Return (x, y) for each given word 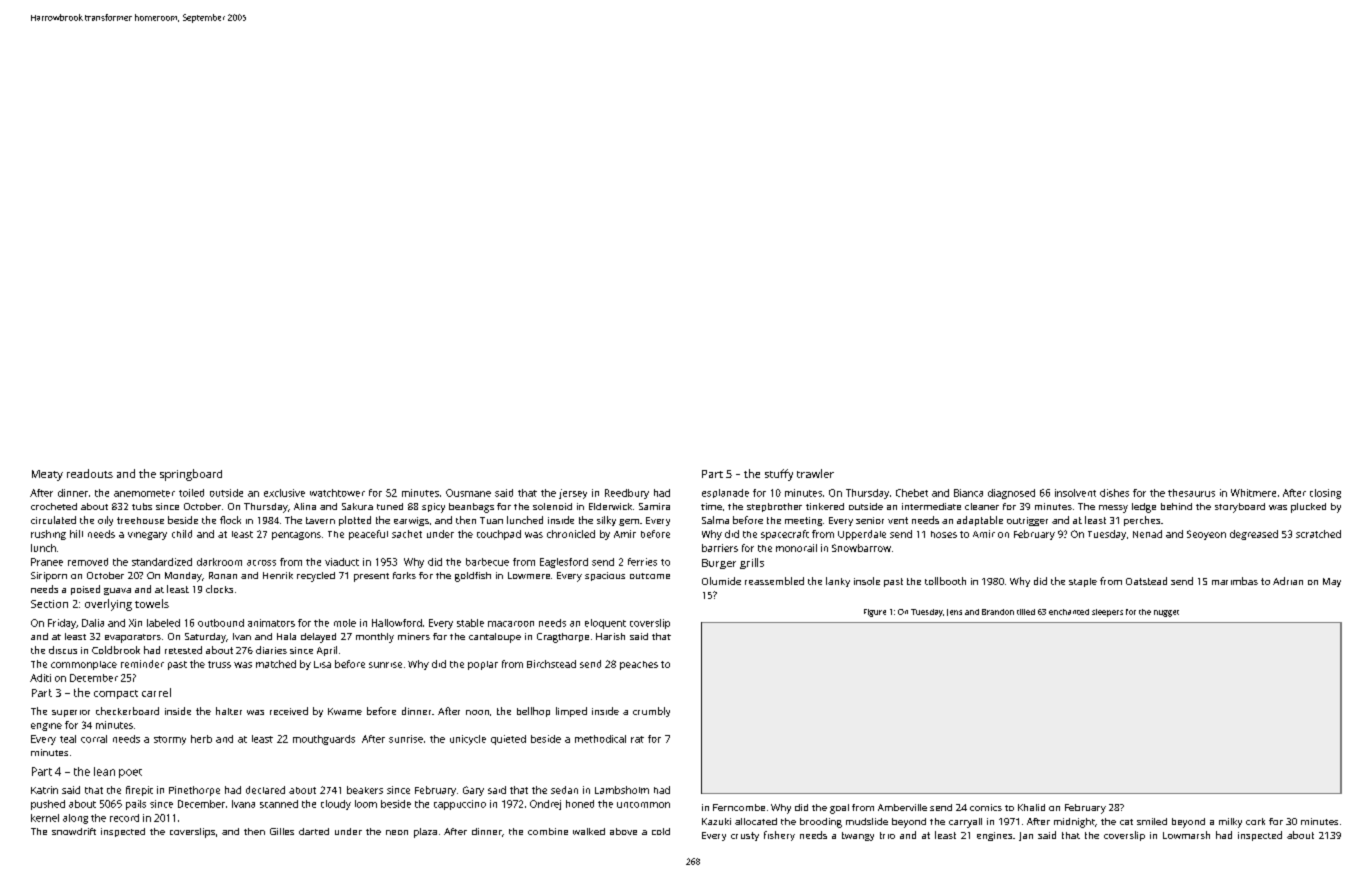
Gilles (282, 831)
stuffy (779, 475)
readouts (90, 473)
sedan (564, 790)
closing (1325, 494)
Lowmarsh (1186, 835)
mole (345, 623)
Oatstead (1146, 581)
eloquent (605, 624)
